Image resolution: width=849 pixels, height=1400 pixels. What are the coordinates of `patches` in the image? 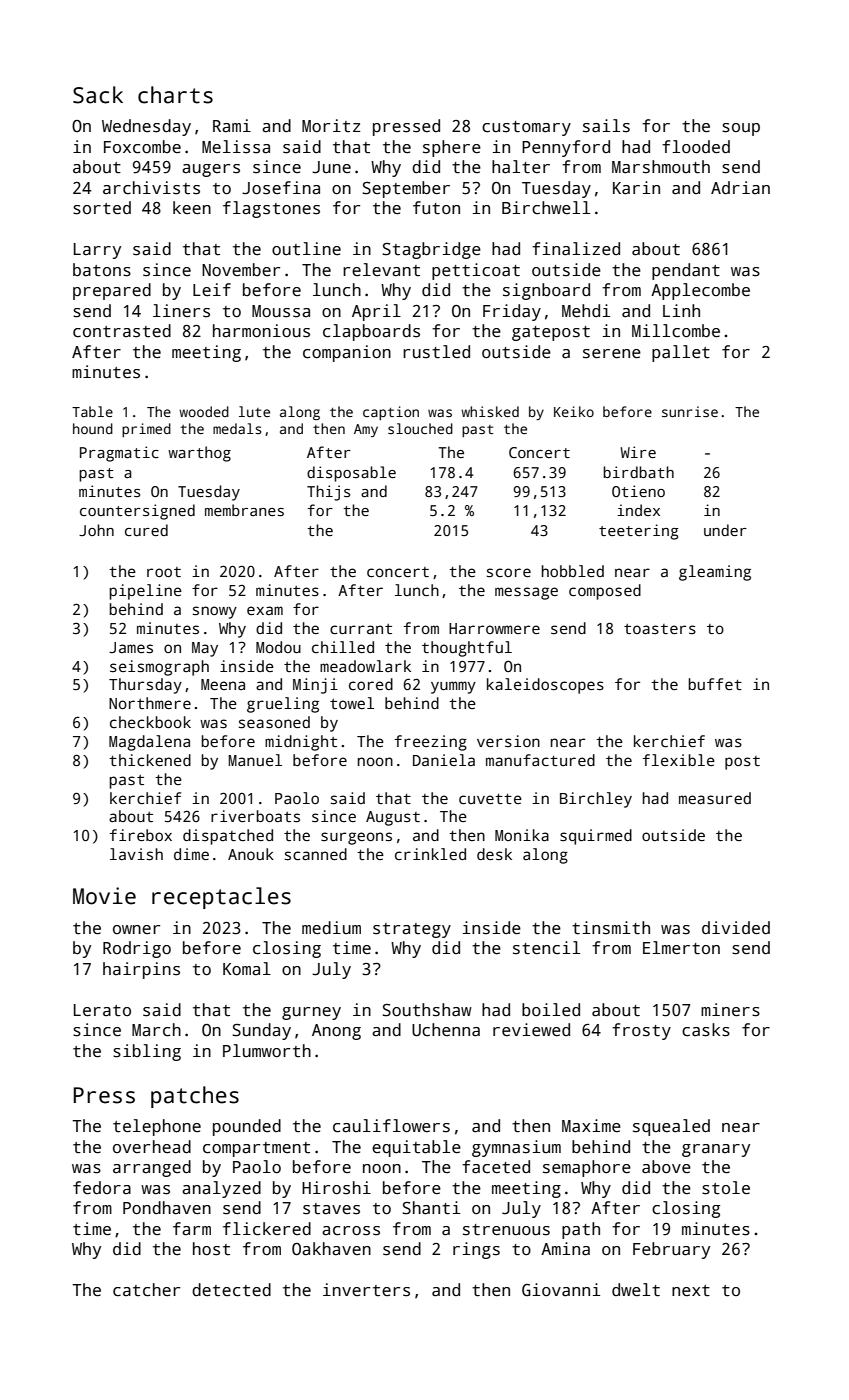 It's located at (195, 1097).
